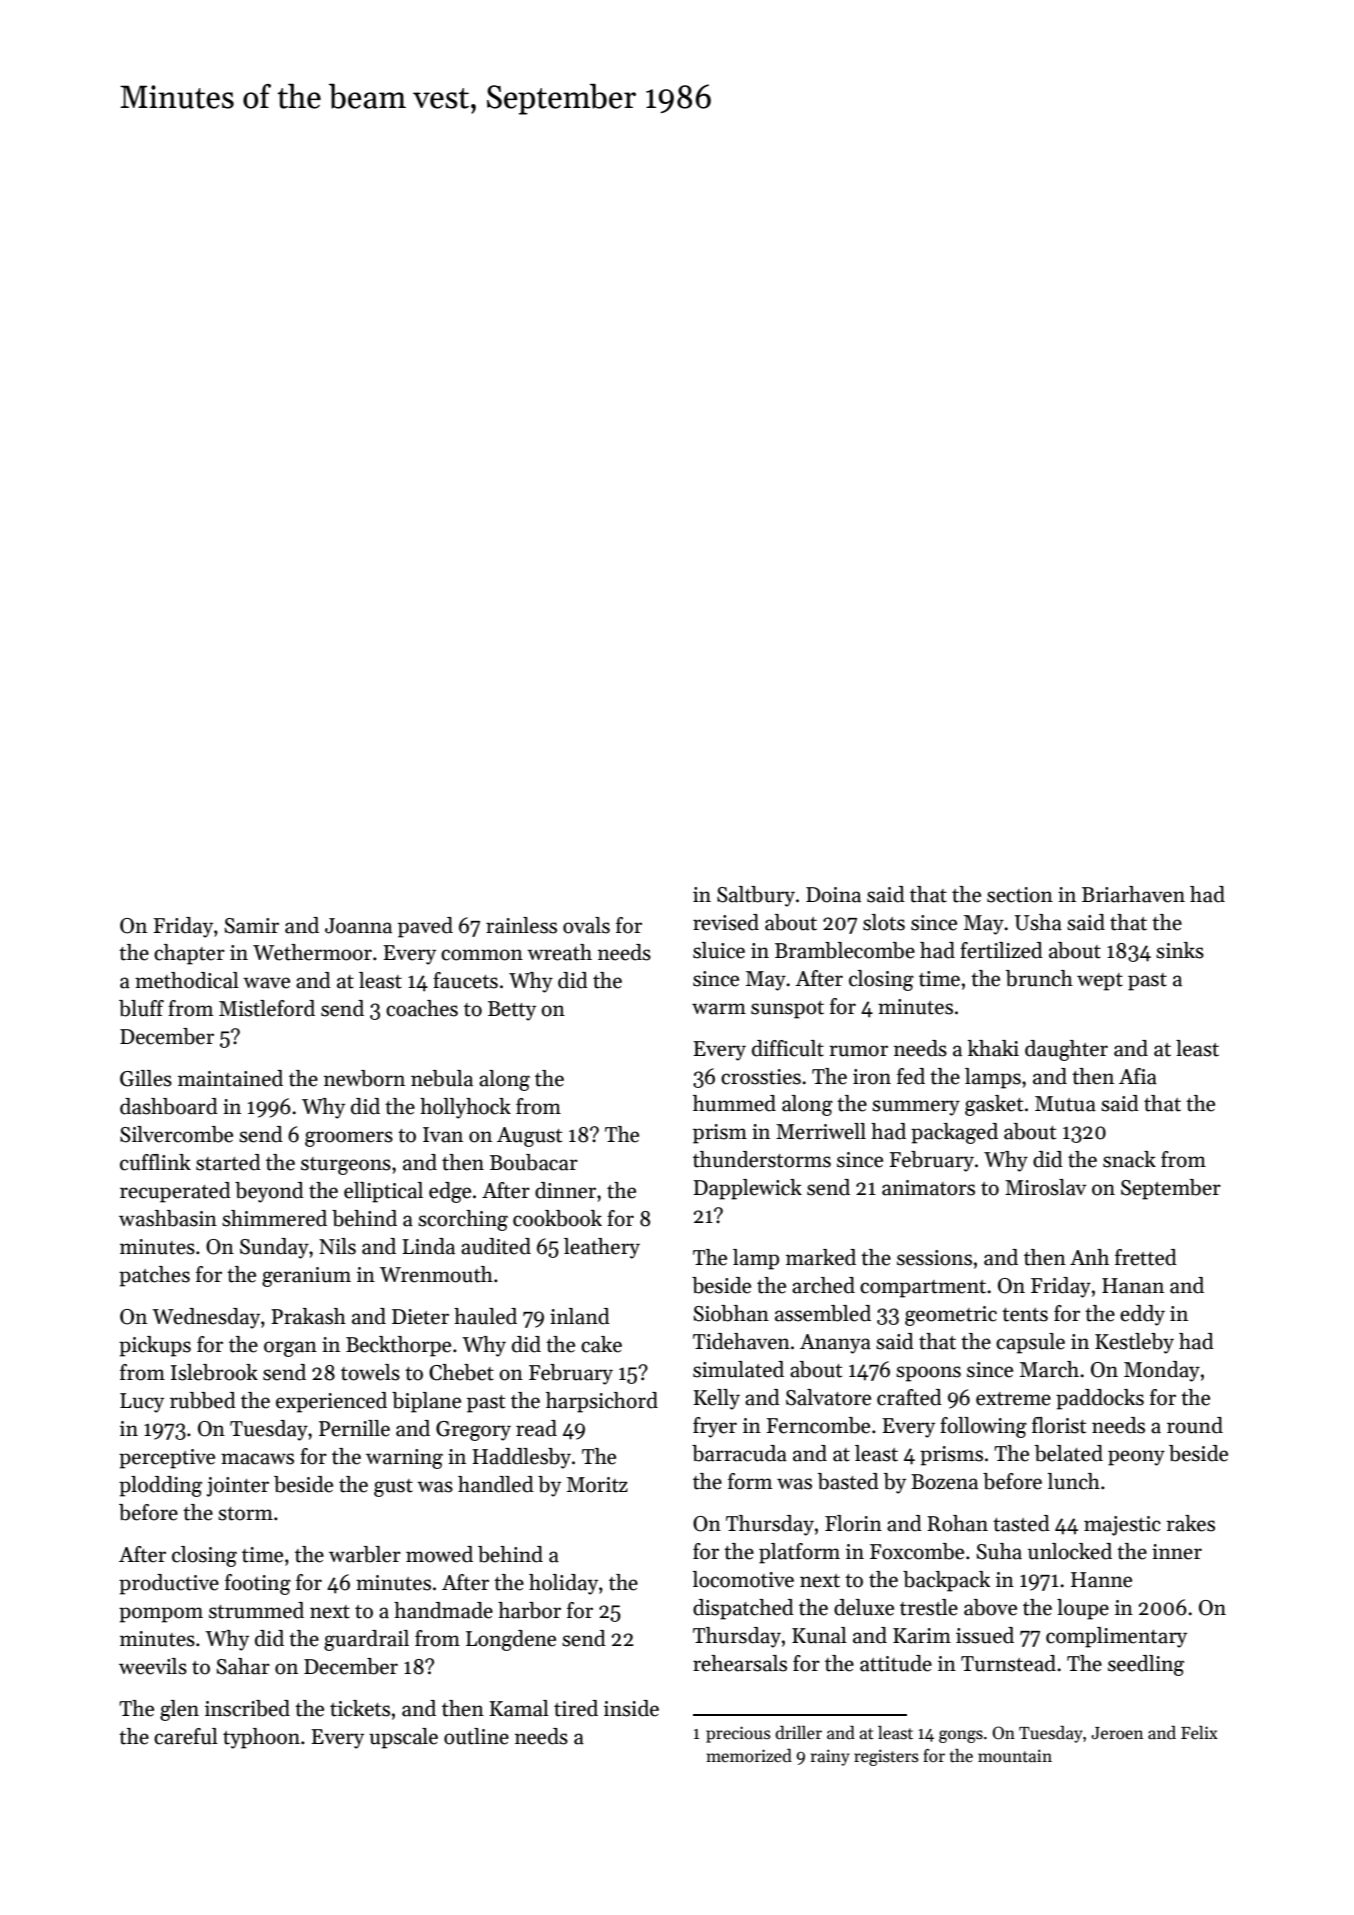 The height and width of the screenshot is (1915, 1354). I want to click on washbasin, so click(168, 1218).
